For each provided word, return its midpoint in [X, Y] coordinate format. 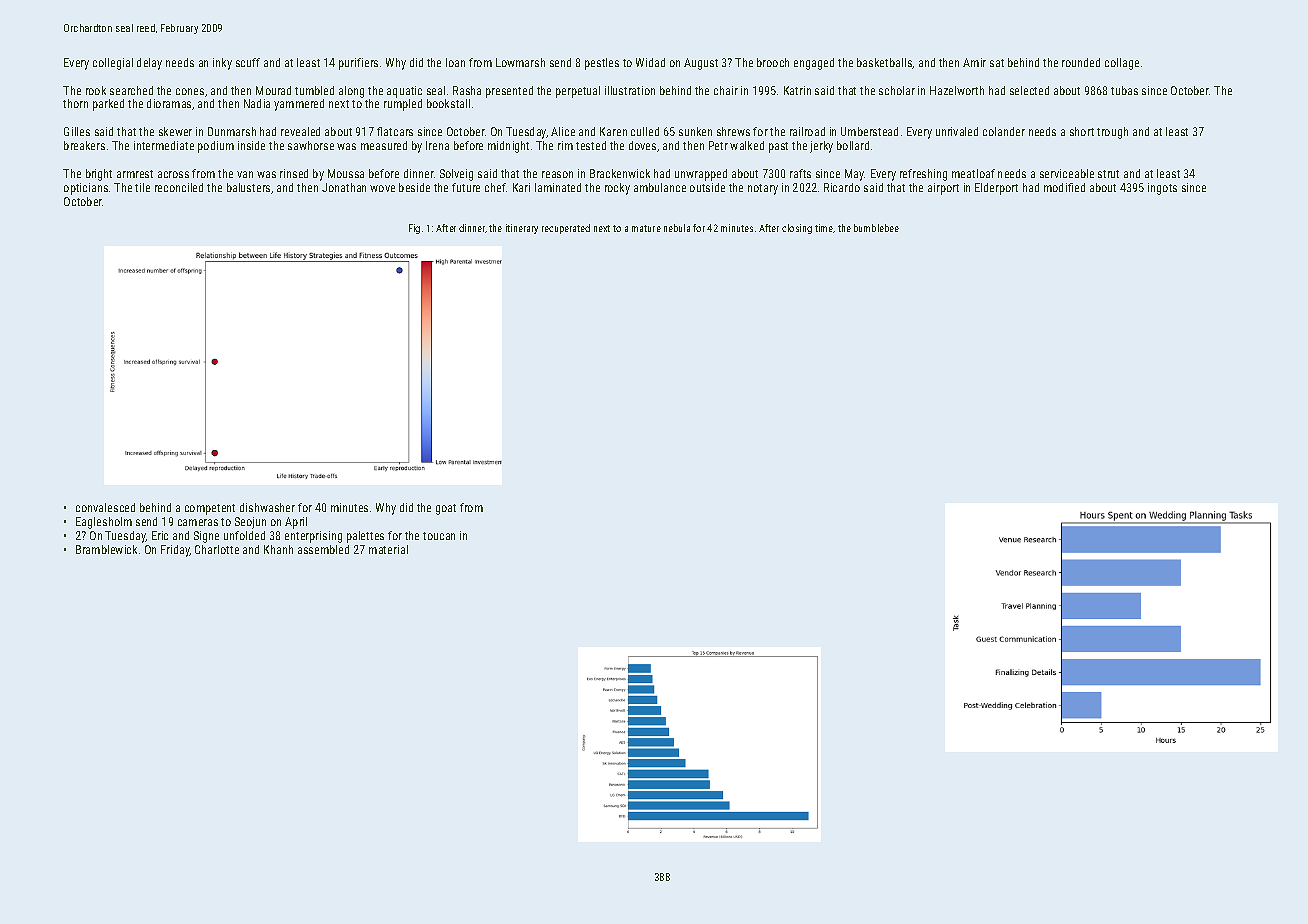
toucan [439, 536]
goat [446, 509]
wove [382, 188]
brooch [773, 62]
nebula [677, 228]
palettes [365, 537]
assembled [323, 549]
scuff [248, 62]
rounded [1081, 62]
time [824, 228]
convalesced [105, 507]
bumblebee [876, 228]
